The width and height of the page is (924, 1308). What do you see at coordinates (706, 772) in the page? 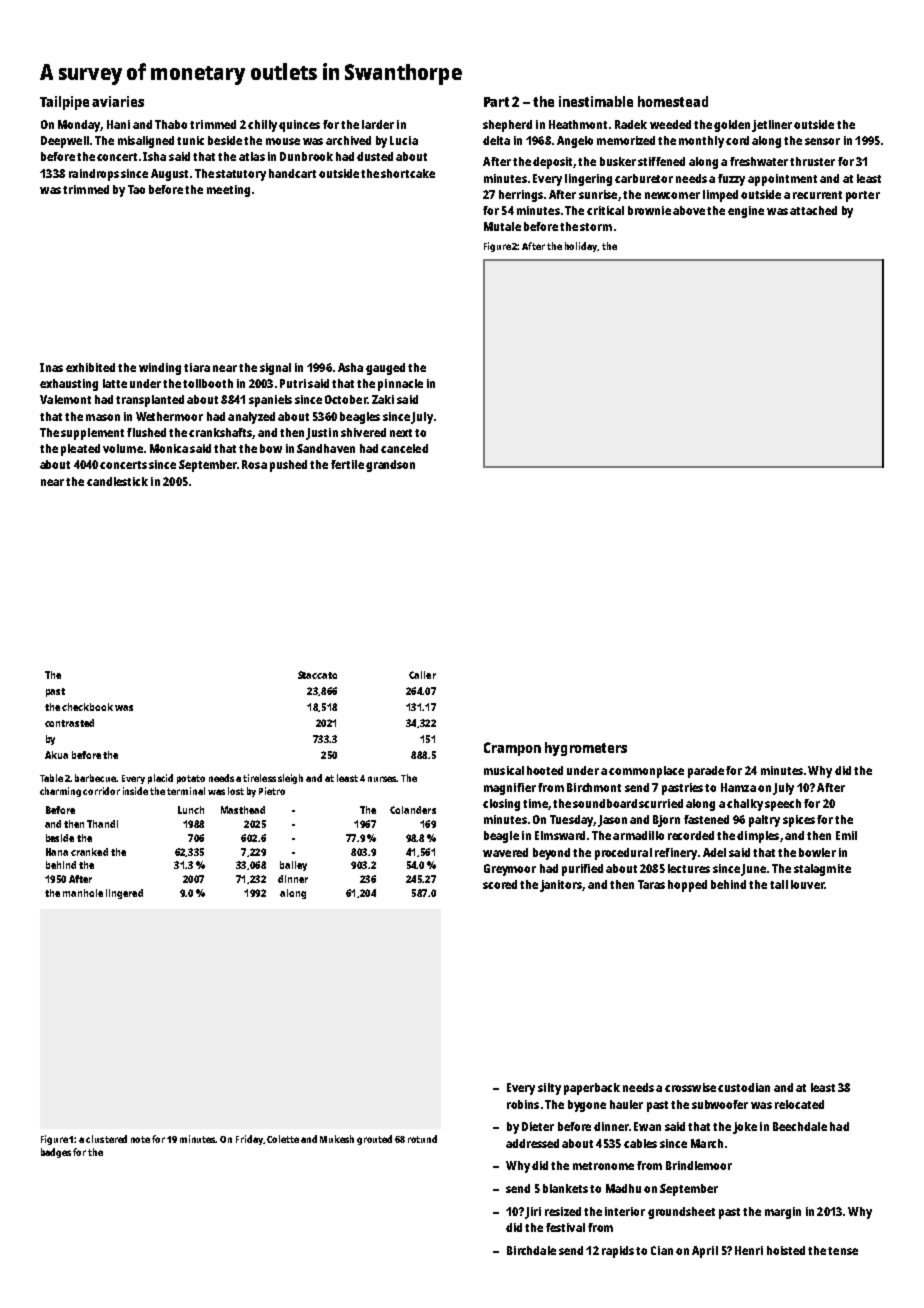
I see `parade` at bounding box center [706, 772].
